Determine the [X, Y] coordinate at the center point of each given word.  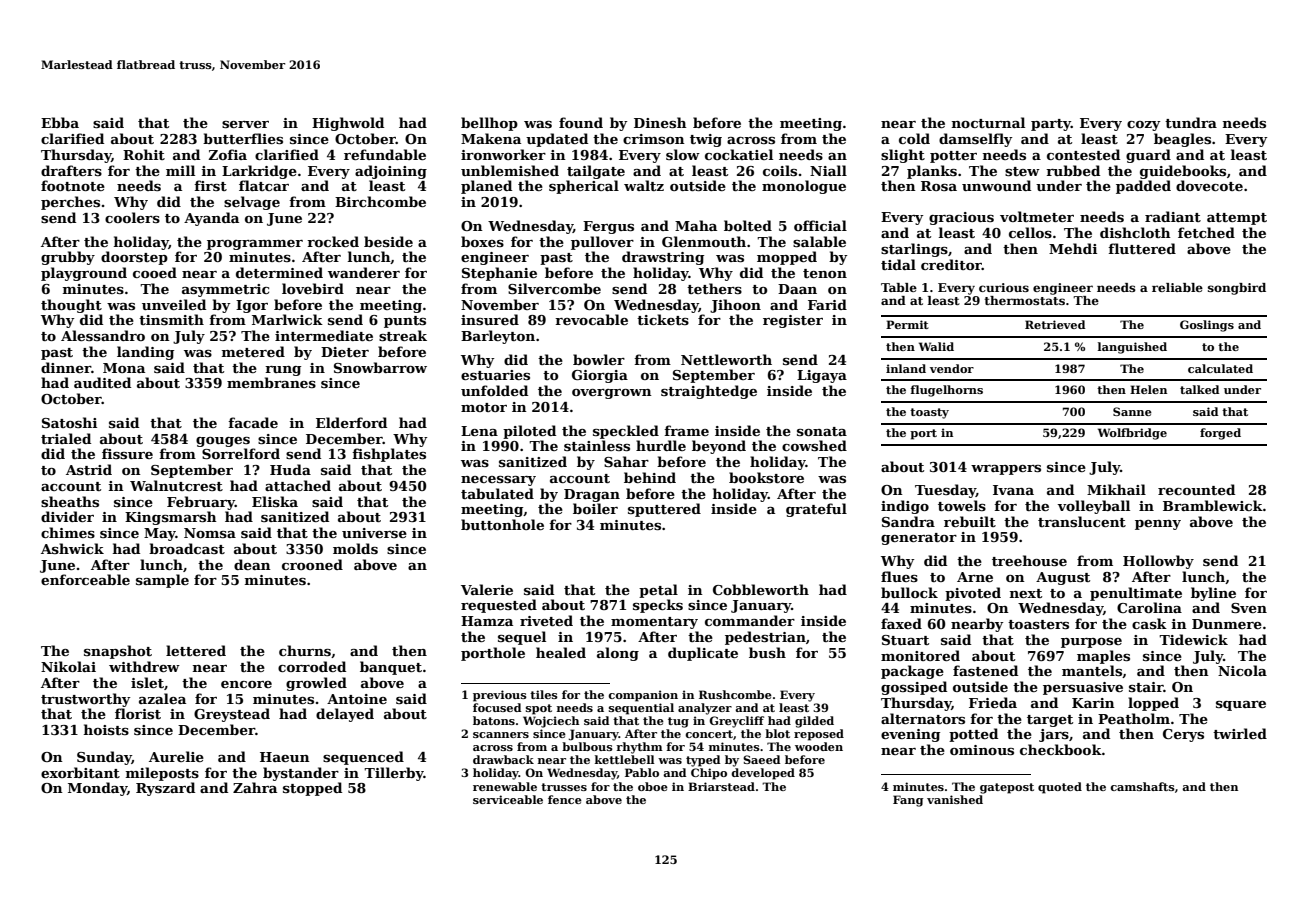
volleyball [1093, 507]
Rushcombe [735, 694]
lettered [196, 650]
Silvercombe [554, 288]
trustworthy [86, 700]
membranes [271, 382]
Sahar [626, 461]
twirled [1240, 733]
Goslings [1207, 326]
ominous [982, 750]
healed [561, 652]
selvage [252, 203]
